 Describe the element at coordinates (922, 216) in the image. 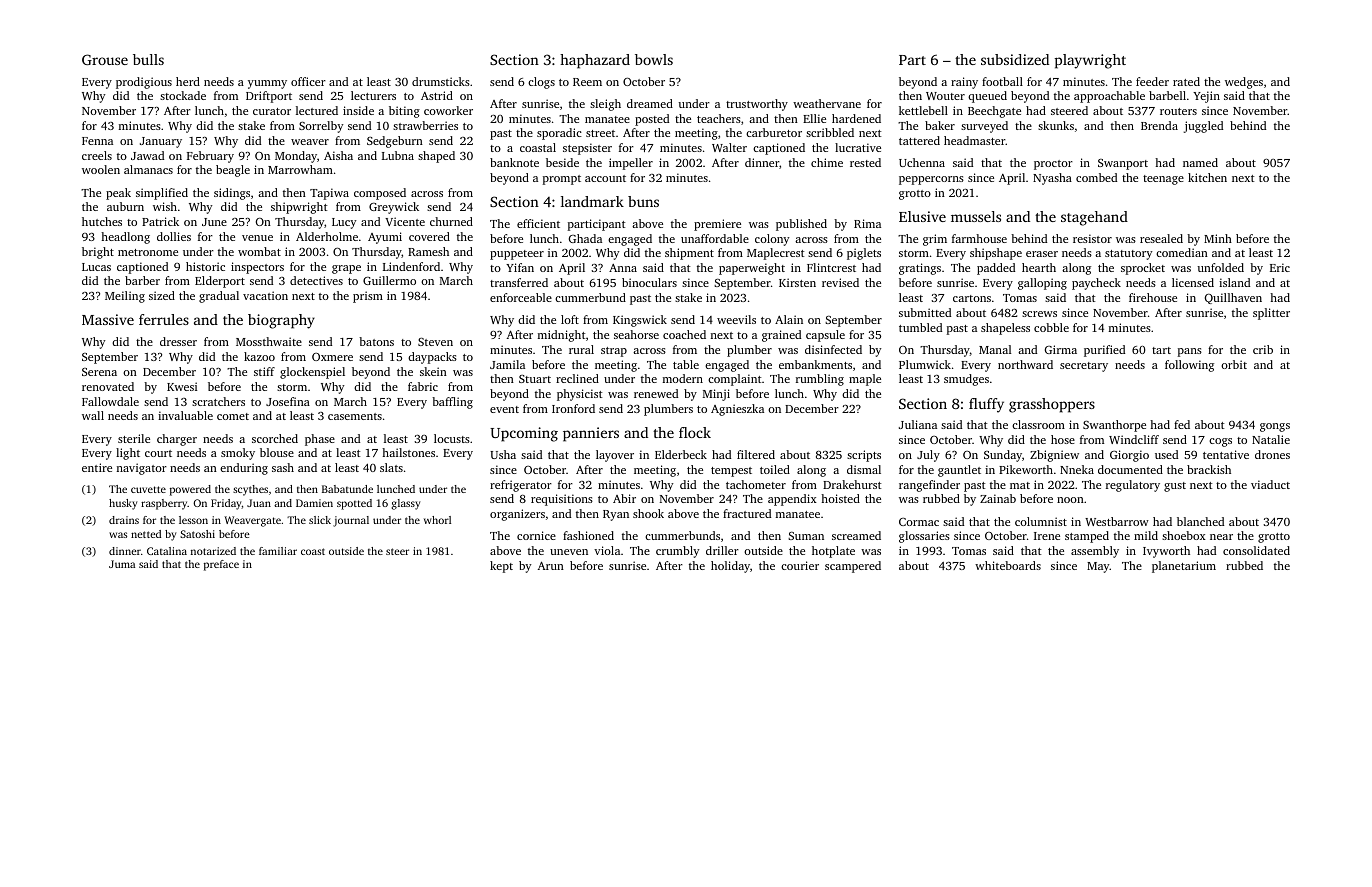

I see `Elusive` at that location.
